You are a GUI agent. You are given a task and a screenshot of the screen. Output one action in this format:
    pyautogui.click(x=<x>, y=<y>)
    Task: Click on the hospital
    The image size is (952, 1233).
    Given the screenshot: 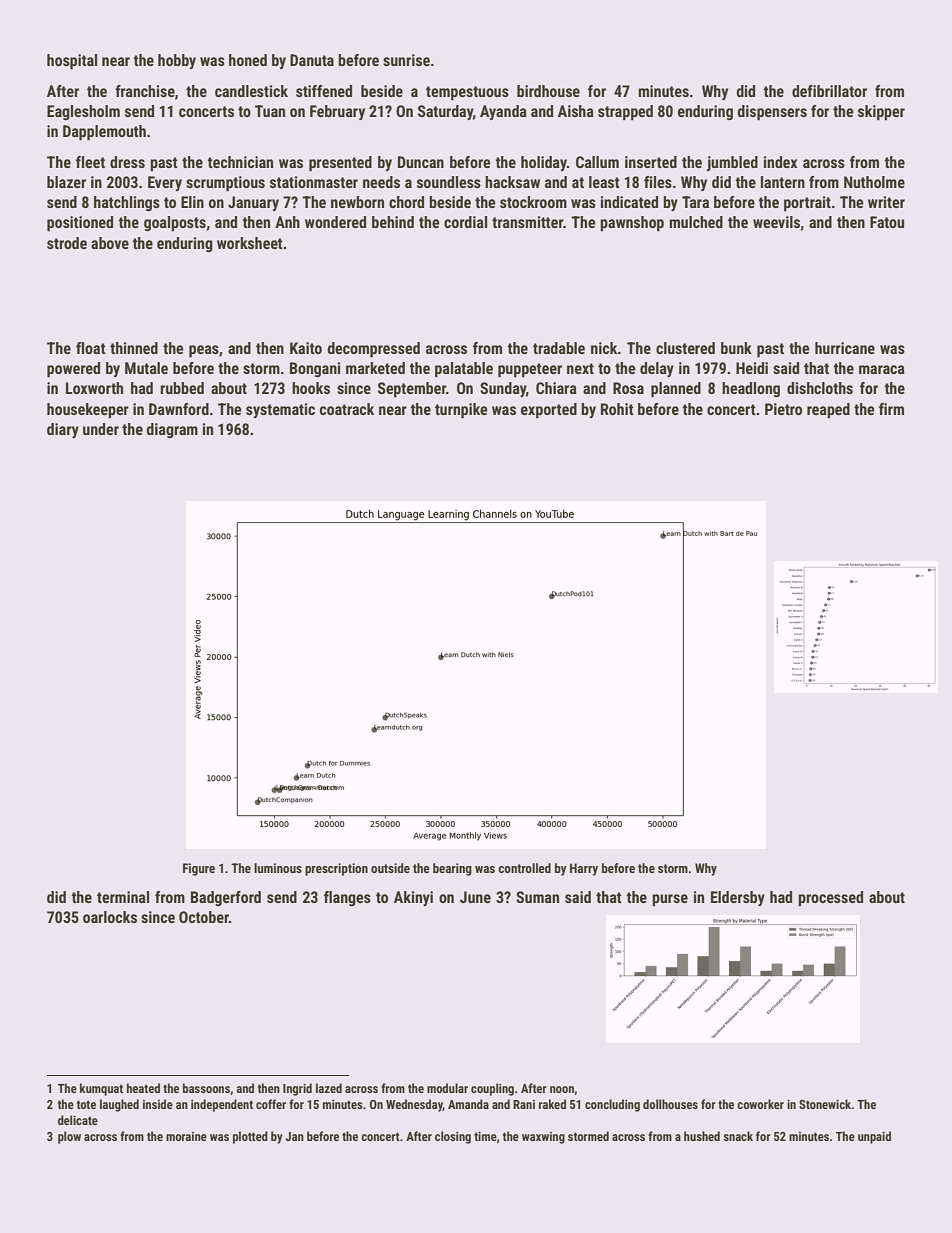 What is the action you would take?
    pyautogui.click(x=72, y=62)
